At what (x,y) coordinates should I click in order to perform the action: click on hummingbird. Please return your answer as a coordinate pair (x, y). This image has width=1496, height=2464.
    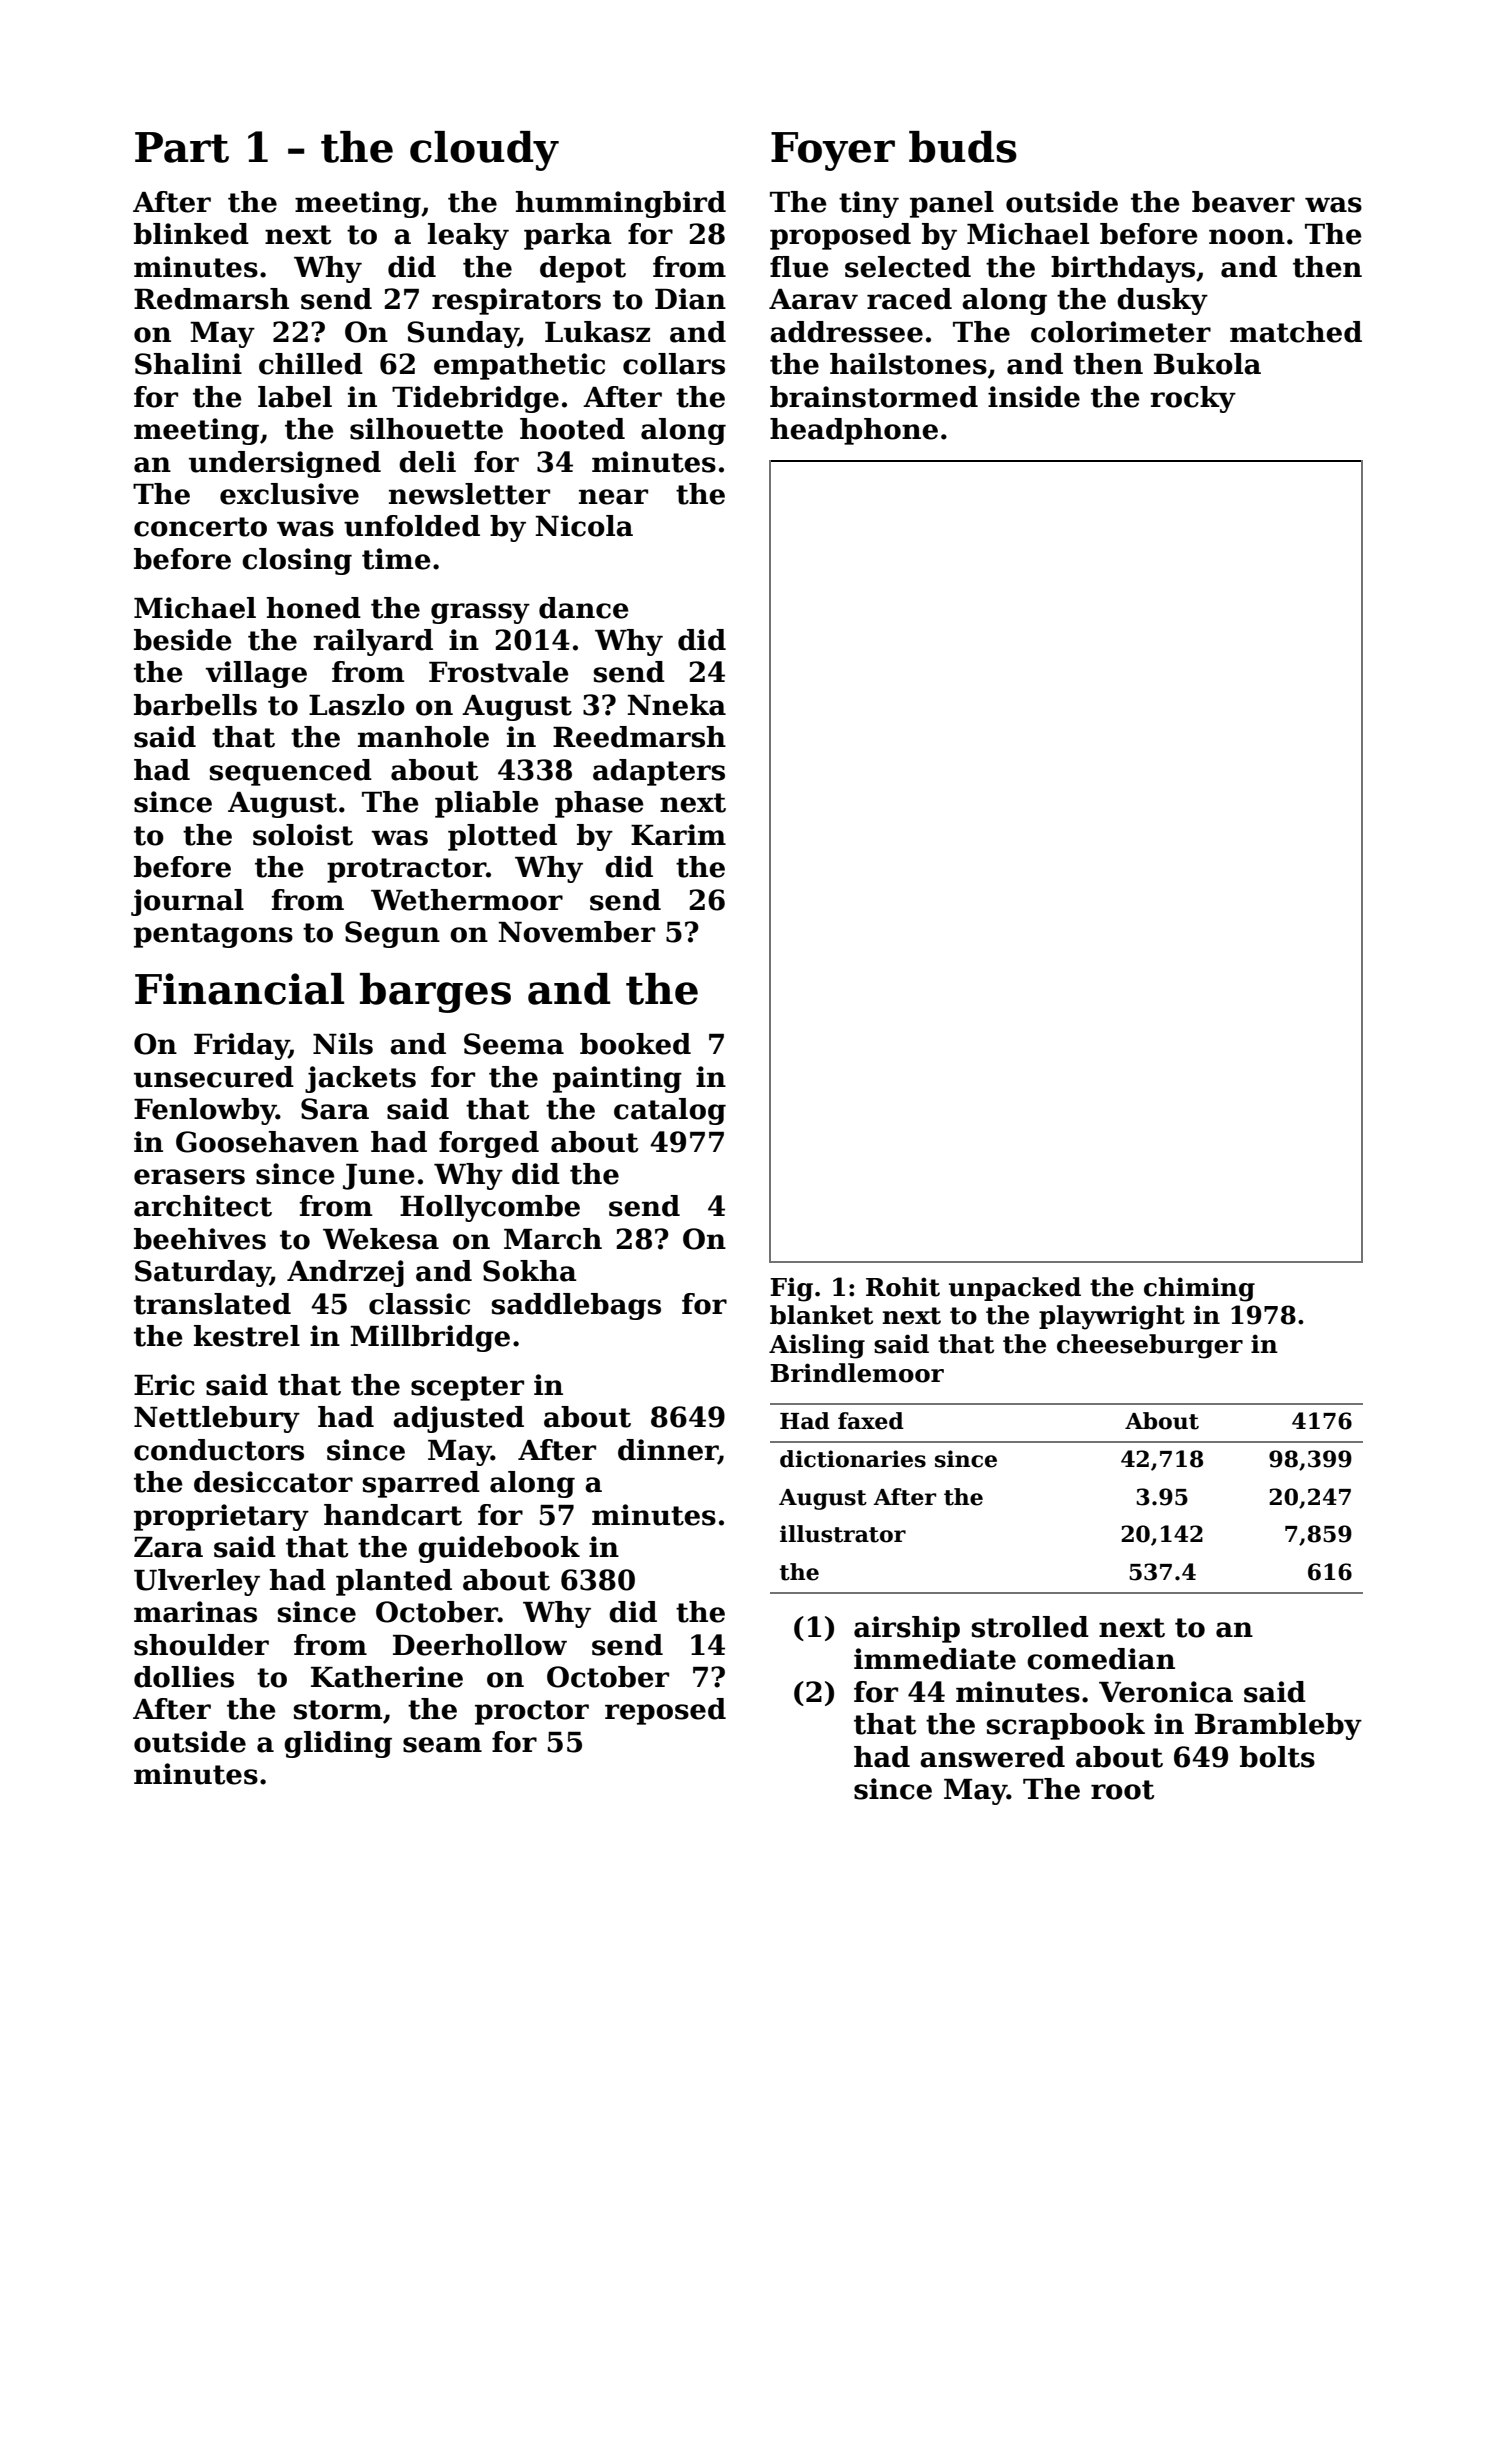
    Looking at the image, I should click on (620, 204).
